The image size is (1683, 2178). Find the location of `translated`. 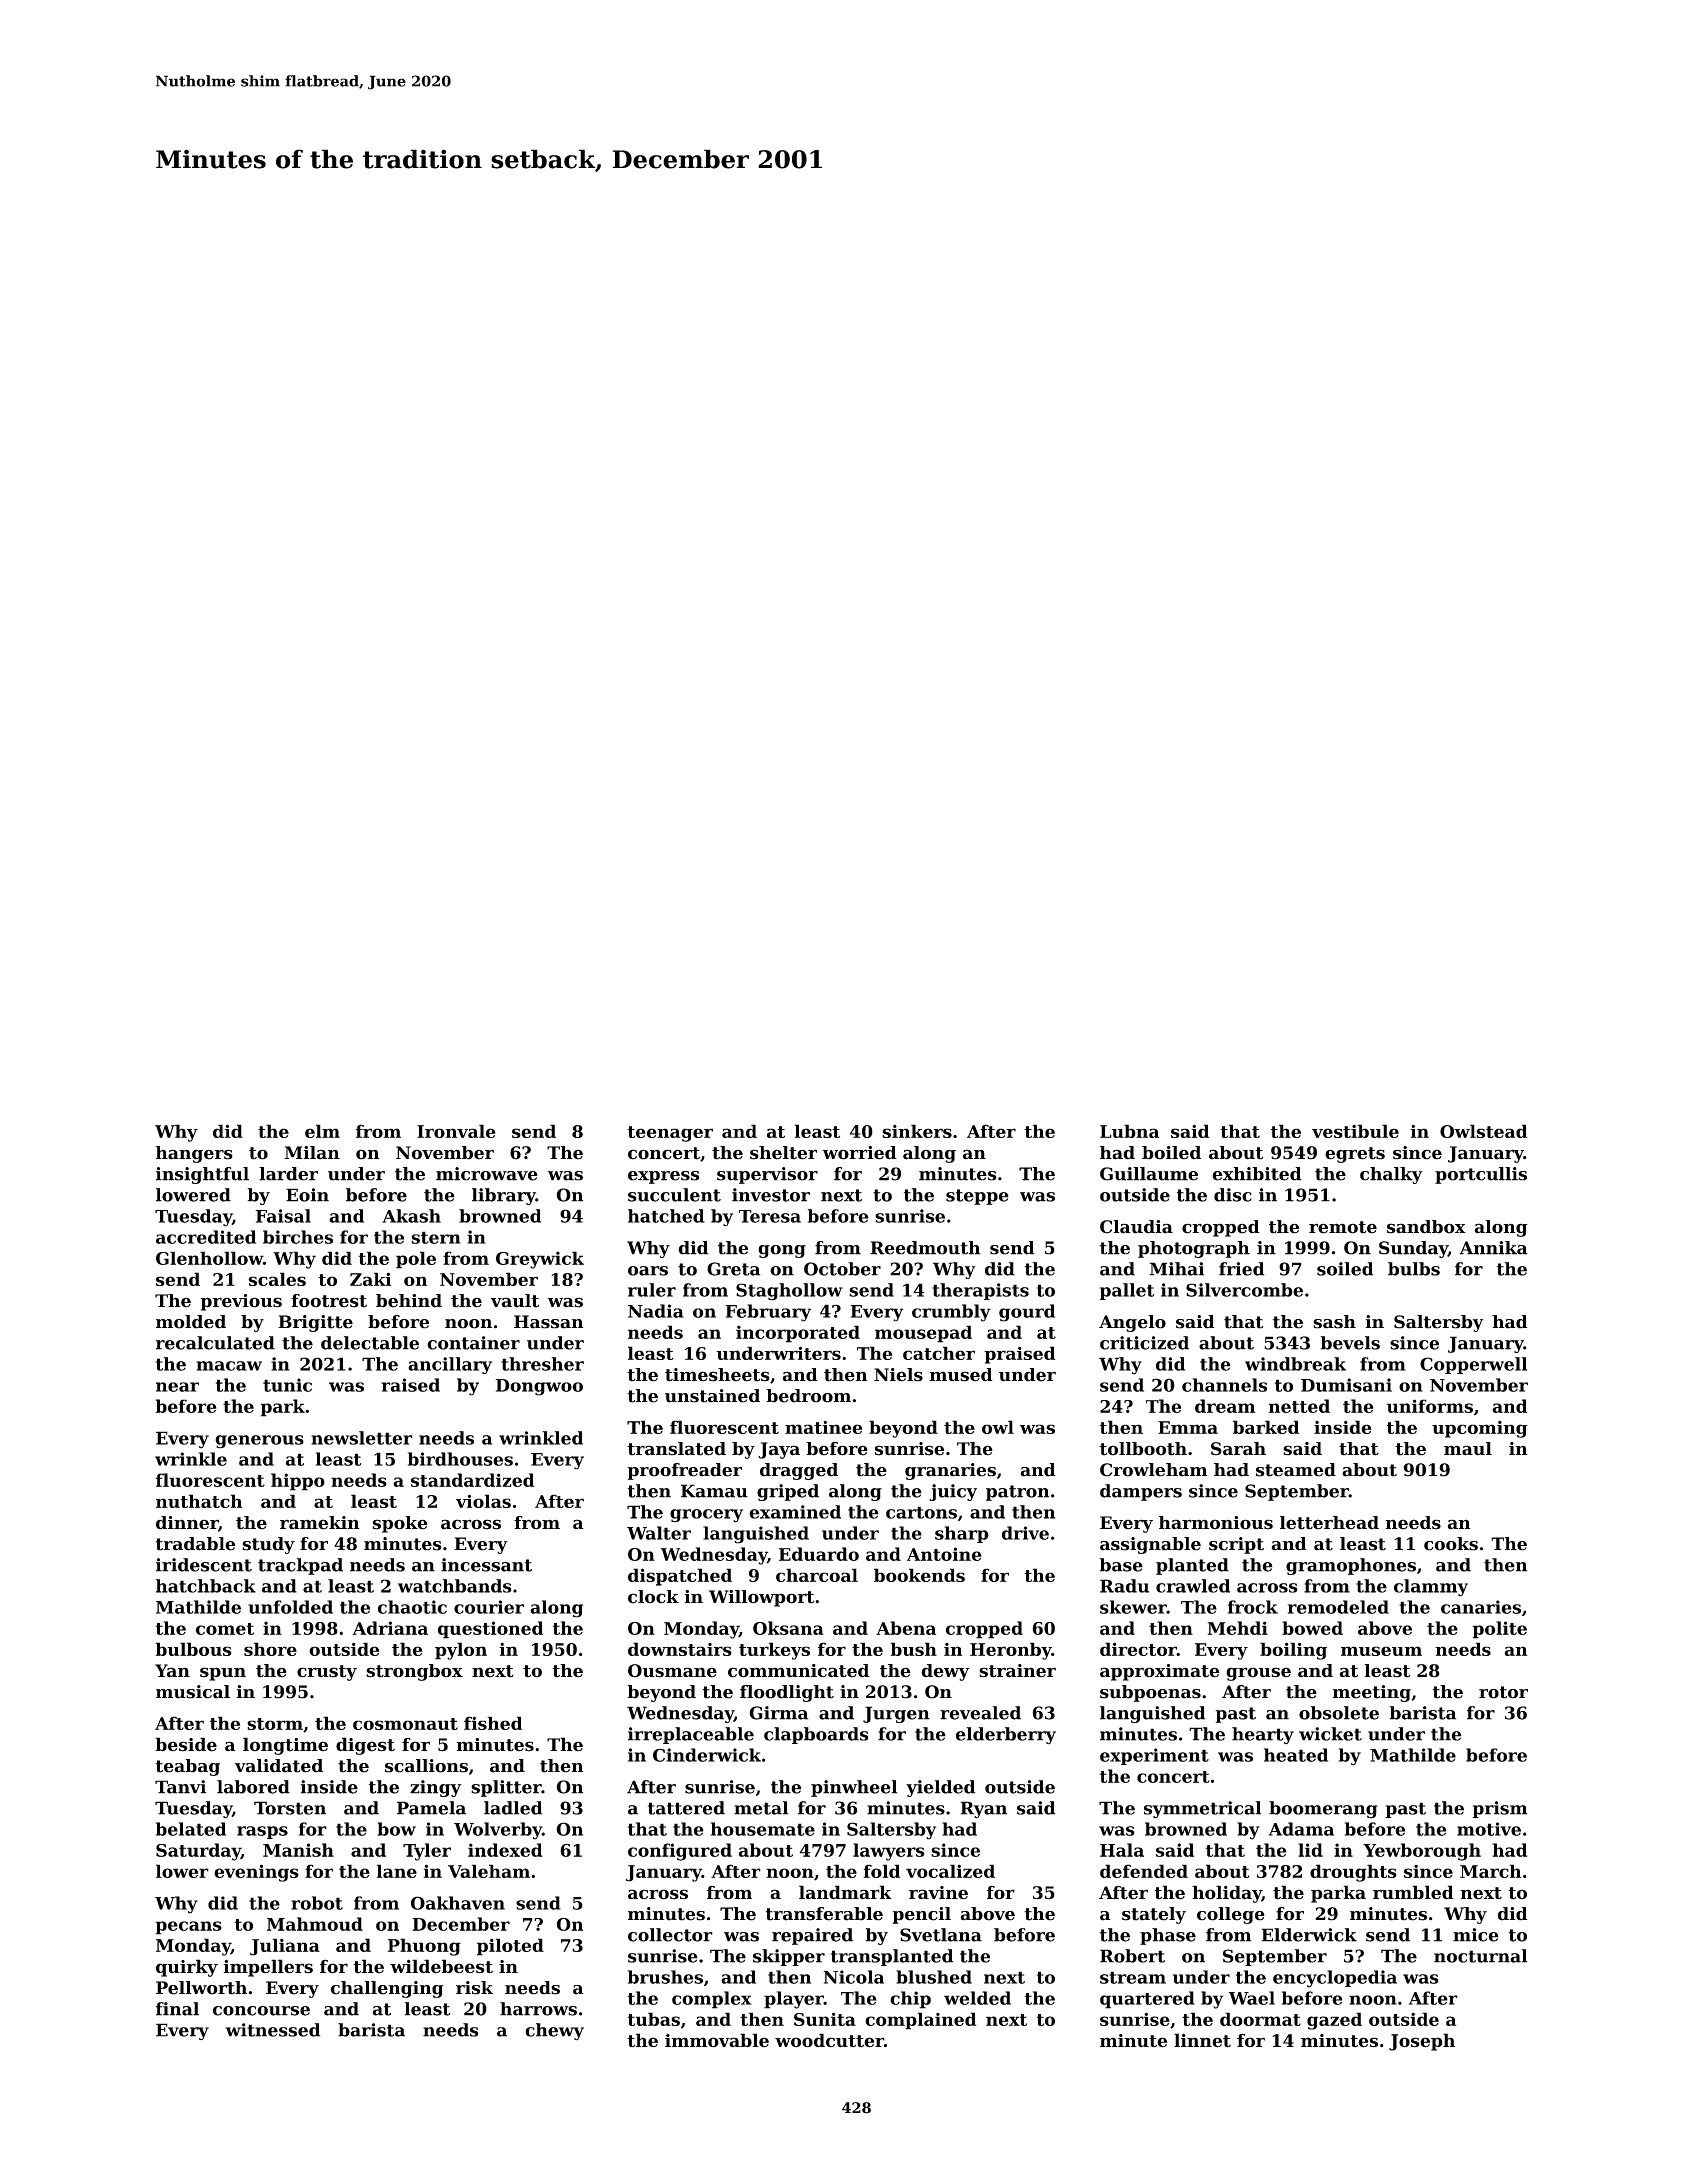

translated is located at coordinates (676, 1449).
